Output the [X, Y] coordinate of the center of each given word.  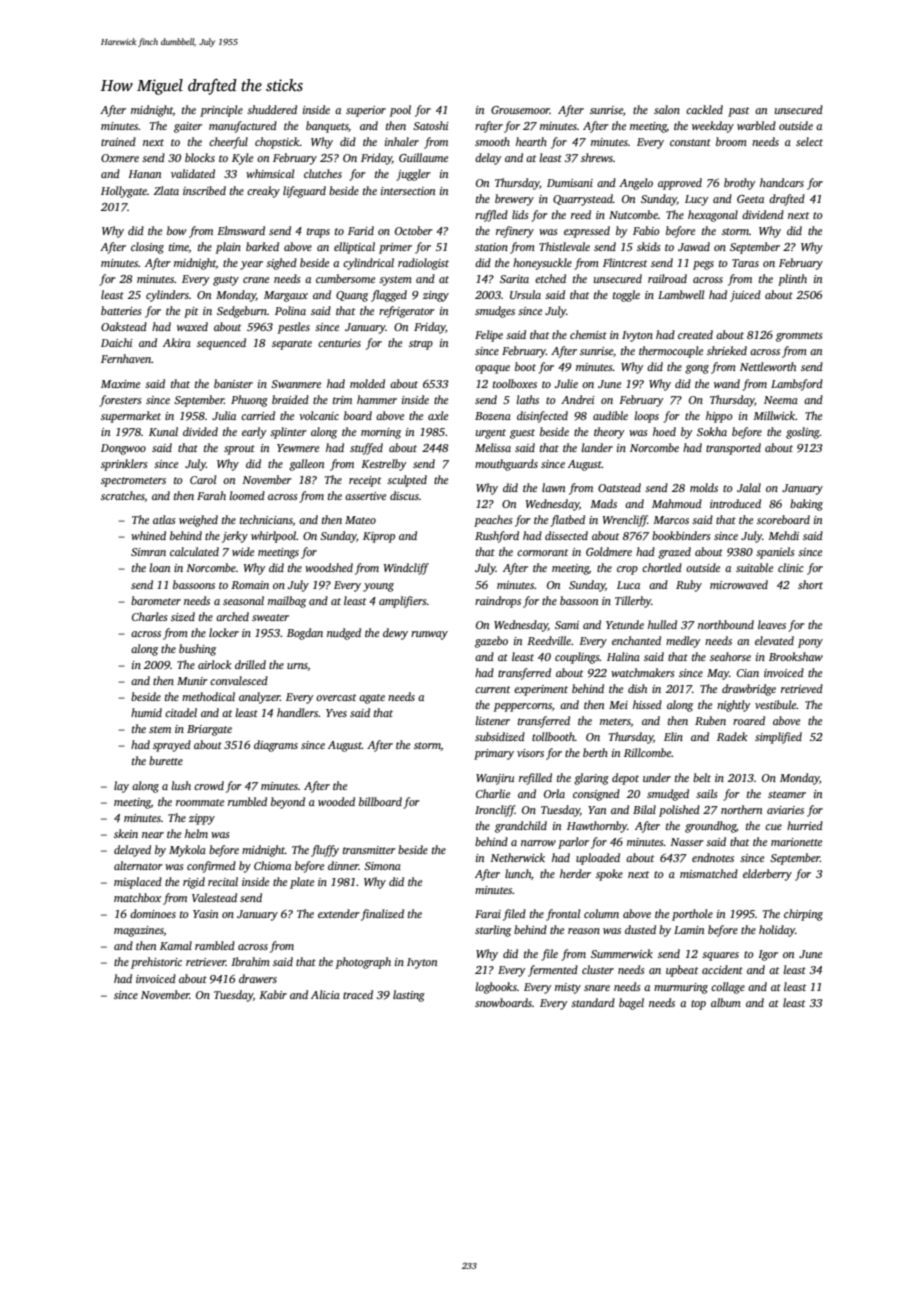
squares [720, 956]
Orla [554, 793]
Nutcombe [633, 214]
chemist [588, 334]
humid [146, 712]
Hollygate [124, 192]
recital [223, 881]
